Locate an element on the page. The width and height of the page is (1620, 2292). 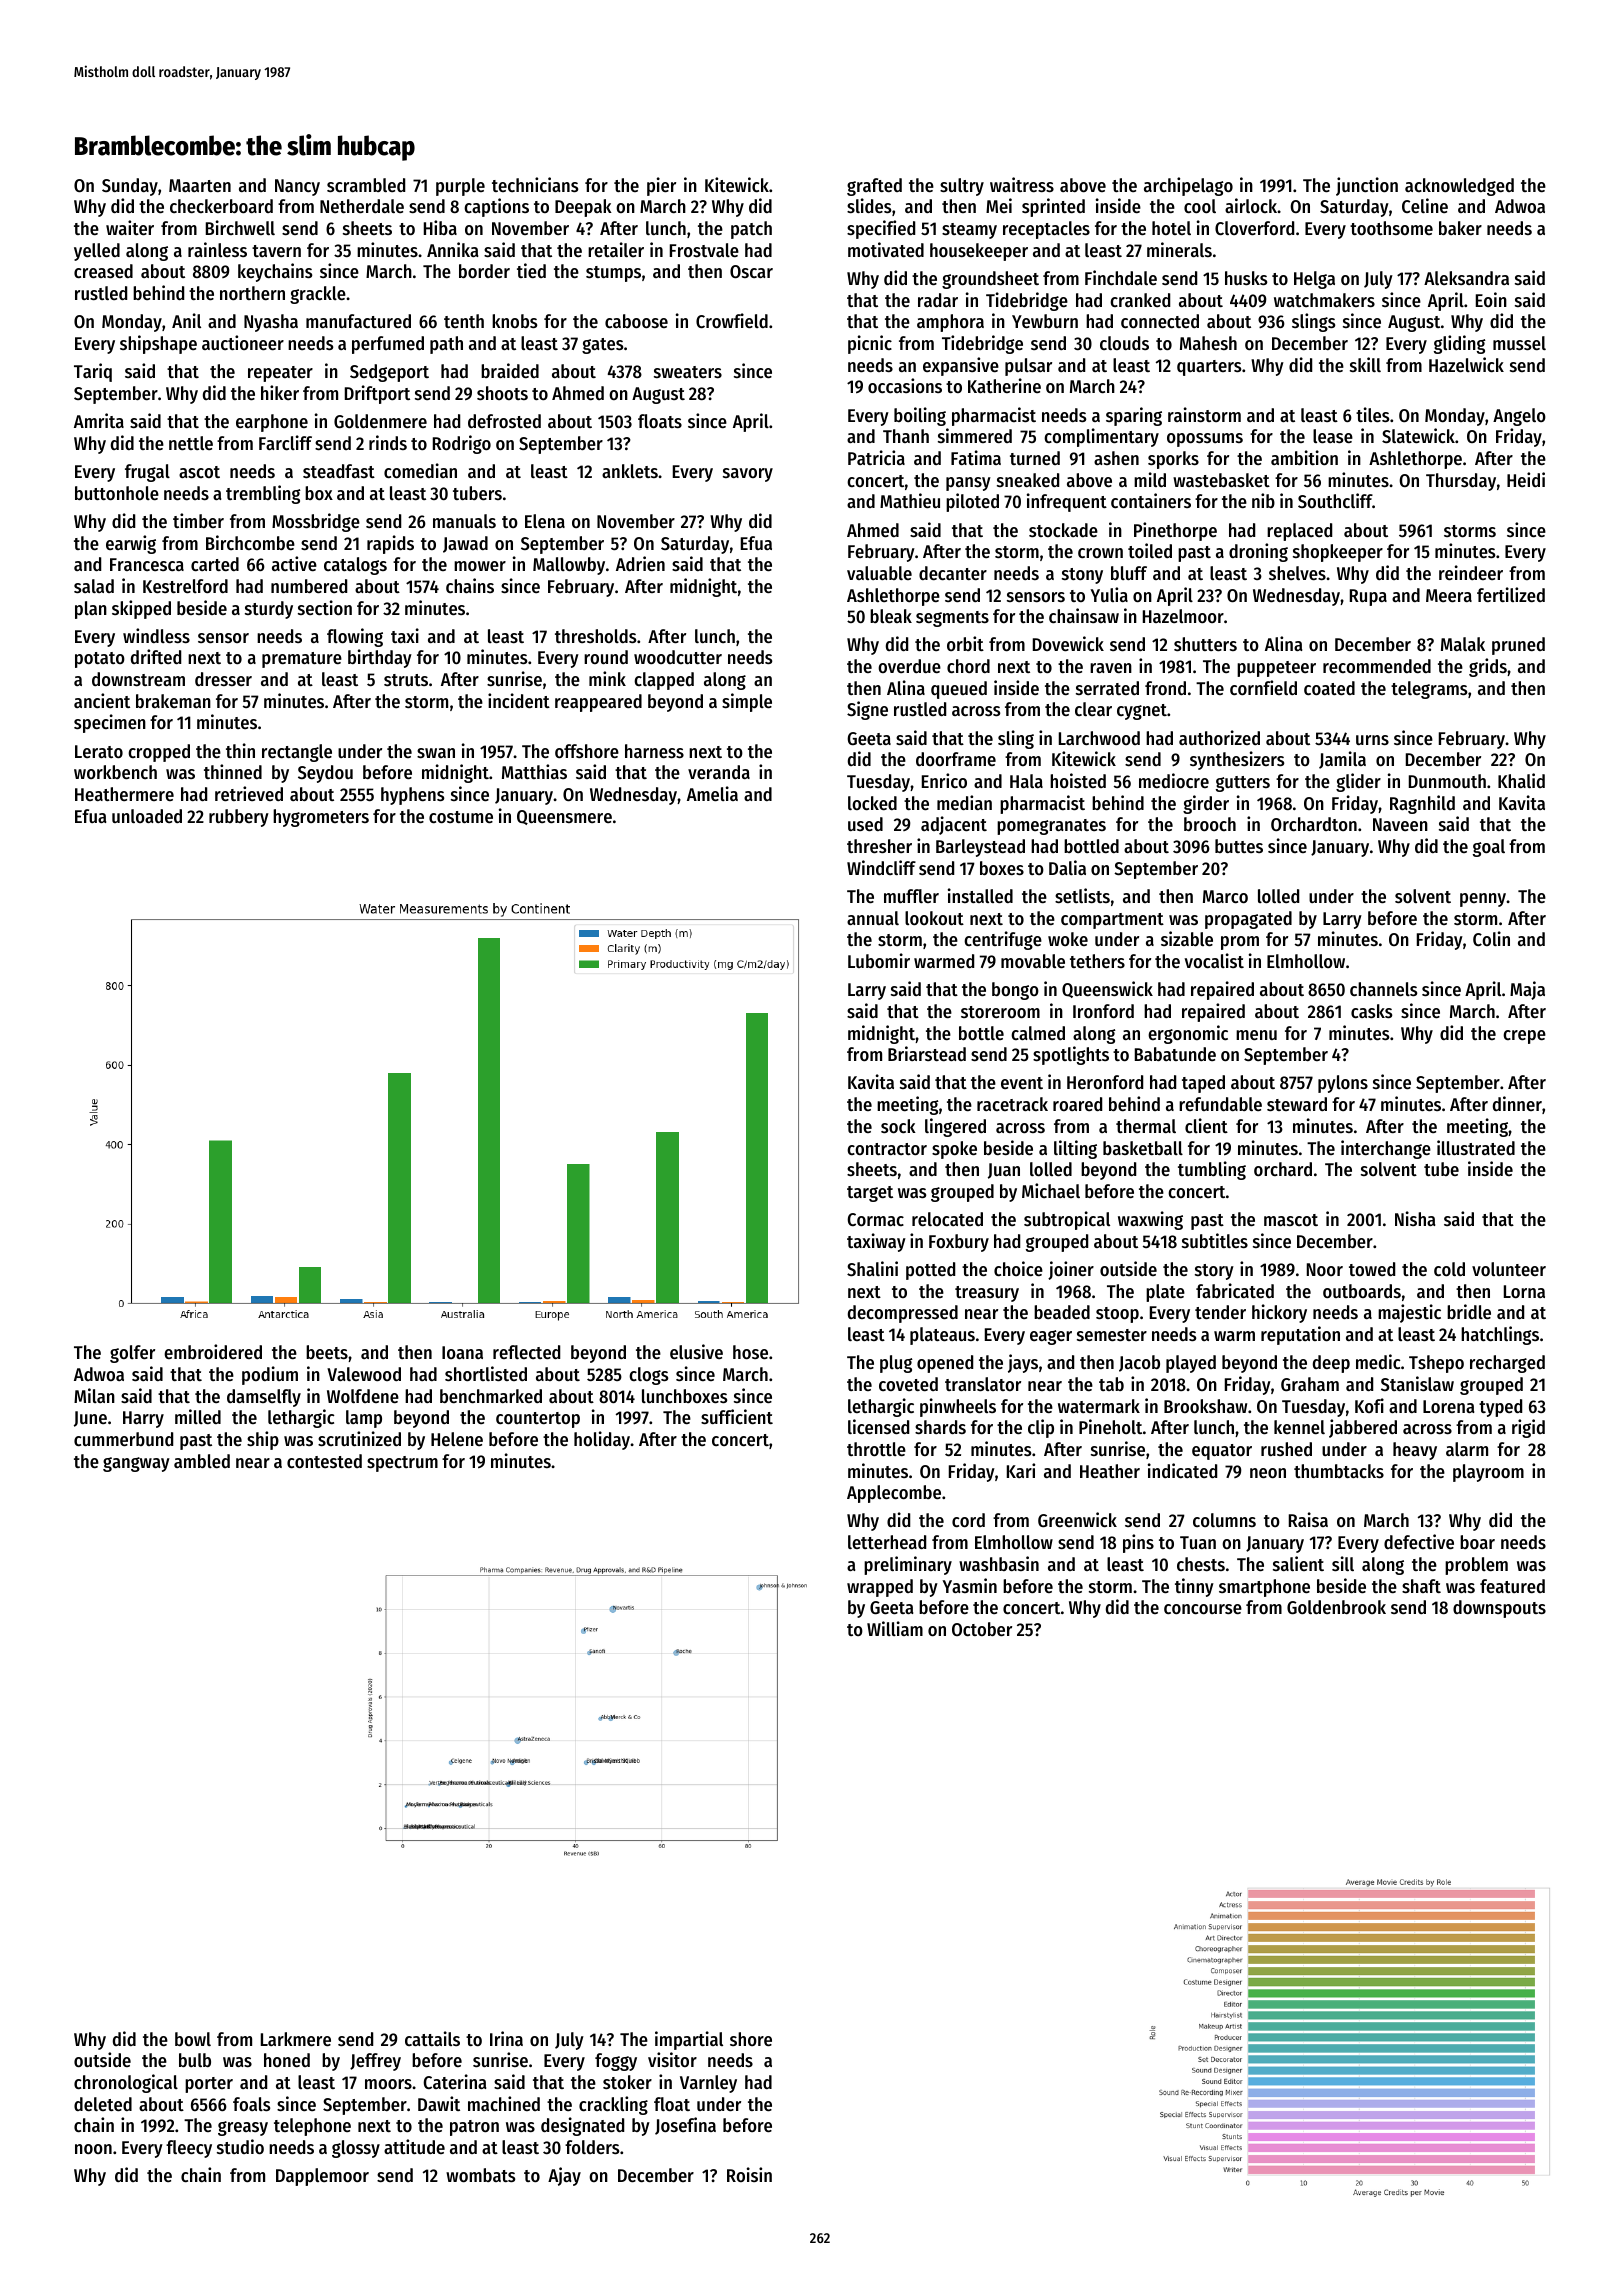
Roisin is located at coordinates (749, 2174).
